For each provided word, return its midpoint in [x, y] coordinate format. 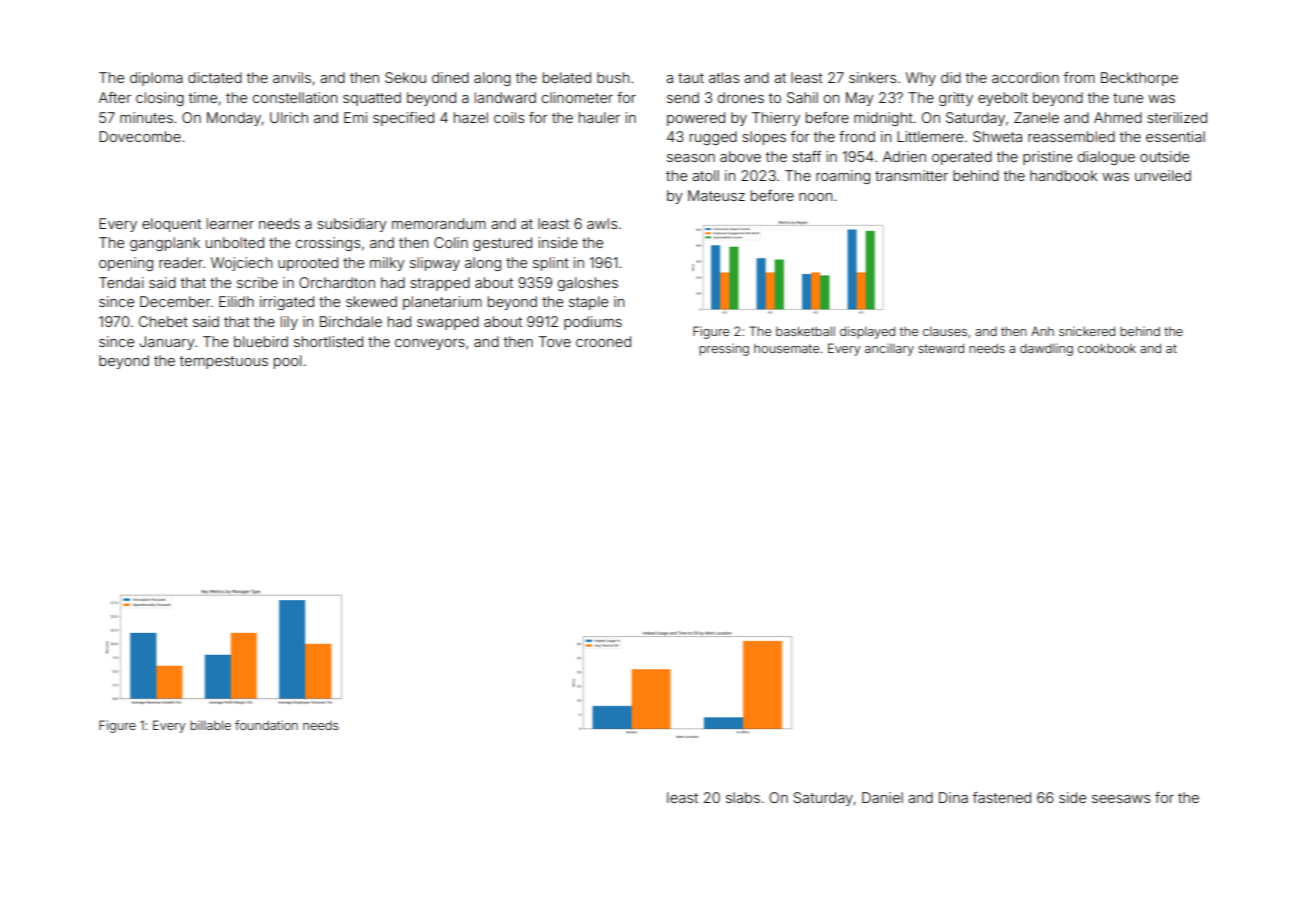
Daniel [882, 797]
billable [210, 725]
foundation [266, 725]
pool [288, 362]
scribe [257, 282]
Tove [555, 341]
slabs [743, 797]
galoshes [588, 284]
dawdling [1046, 349]
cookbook [1107, 348]
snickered [1087, 331]
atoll [705, 175]
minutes [146, 117]
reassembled [1071, 136]
